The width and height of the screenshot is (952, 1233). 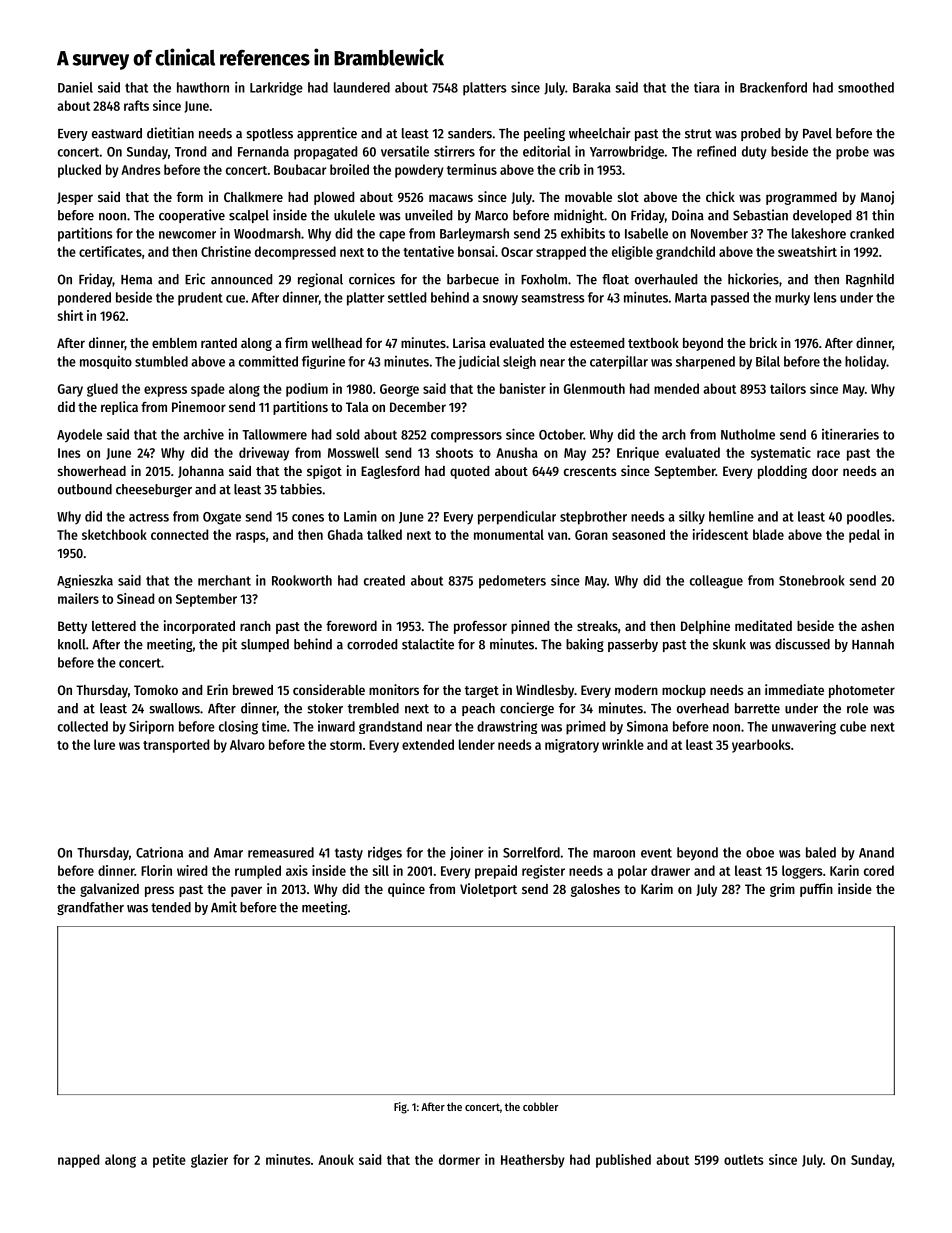 What do you see at coordinates (794, 689) in the screenshot?
I see `immediate` at bounding box center [794, 689].
